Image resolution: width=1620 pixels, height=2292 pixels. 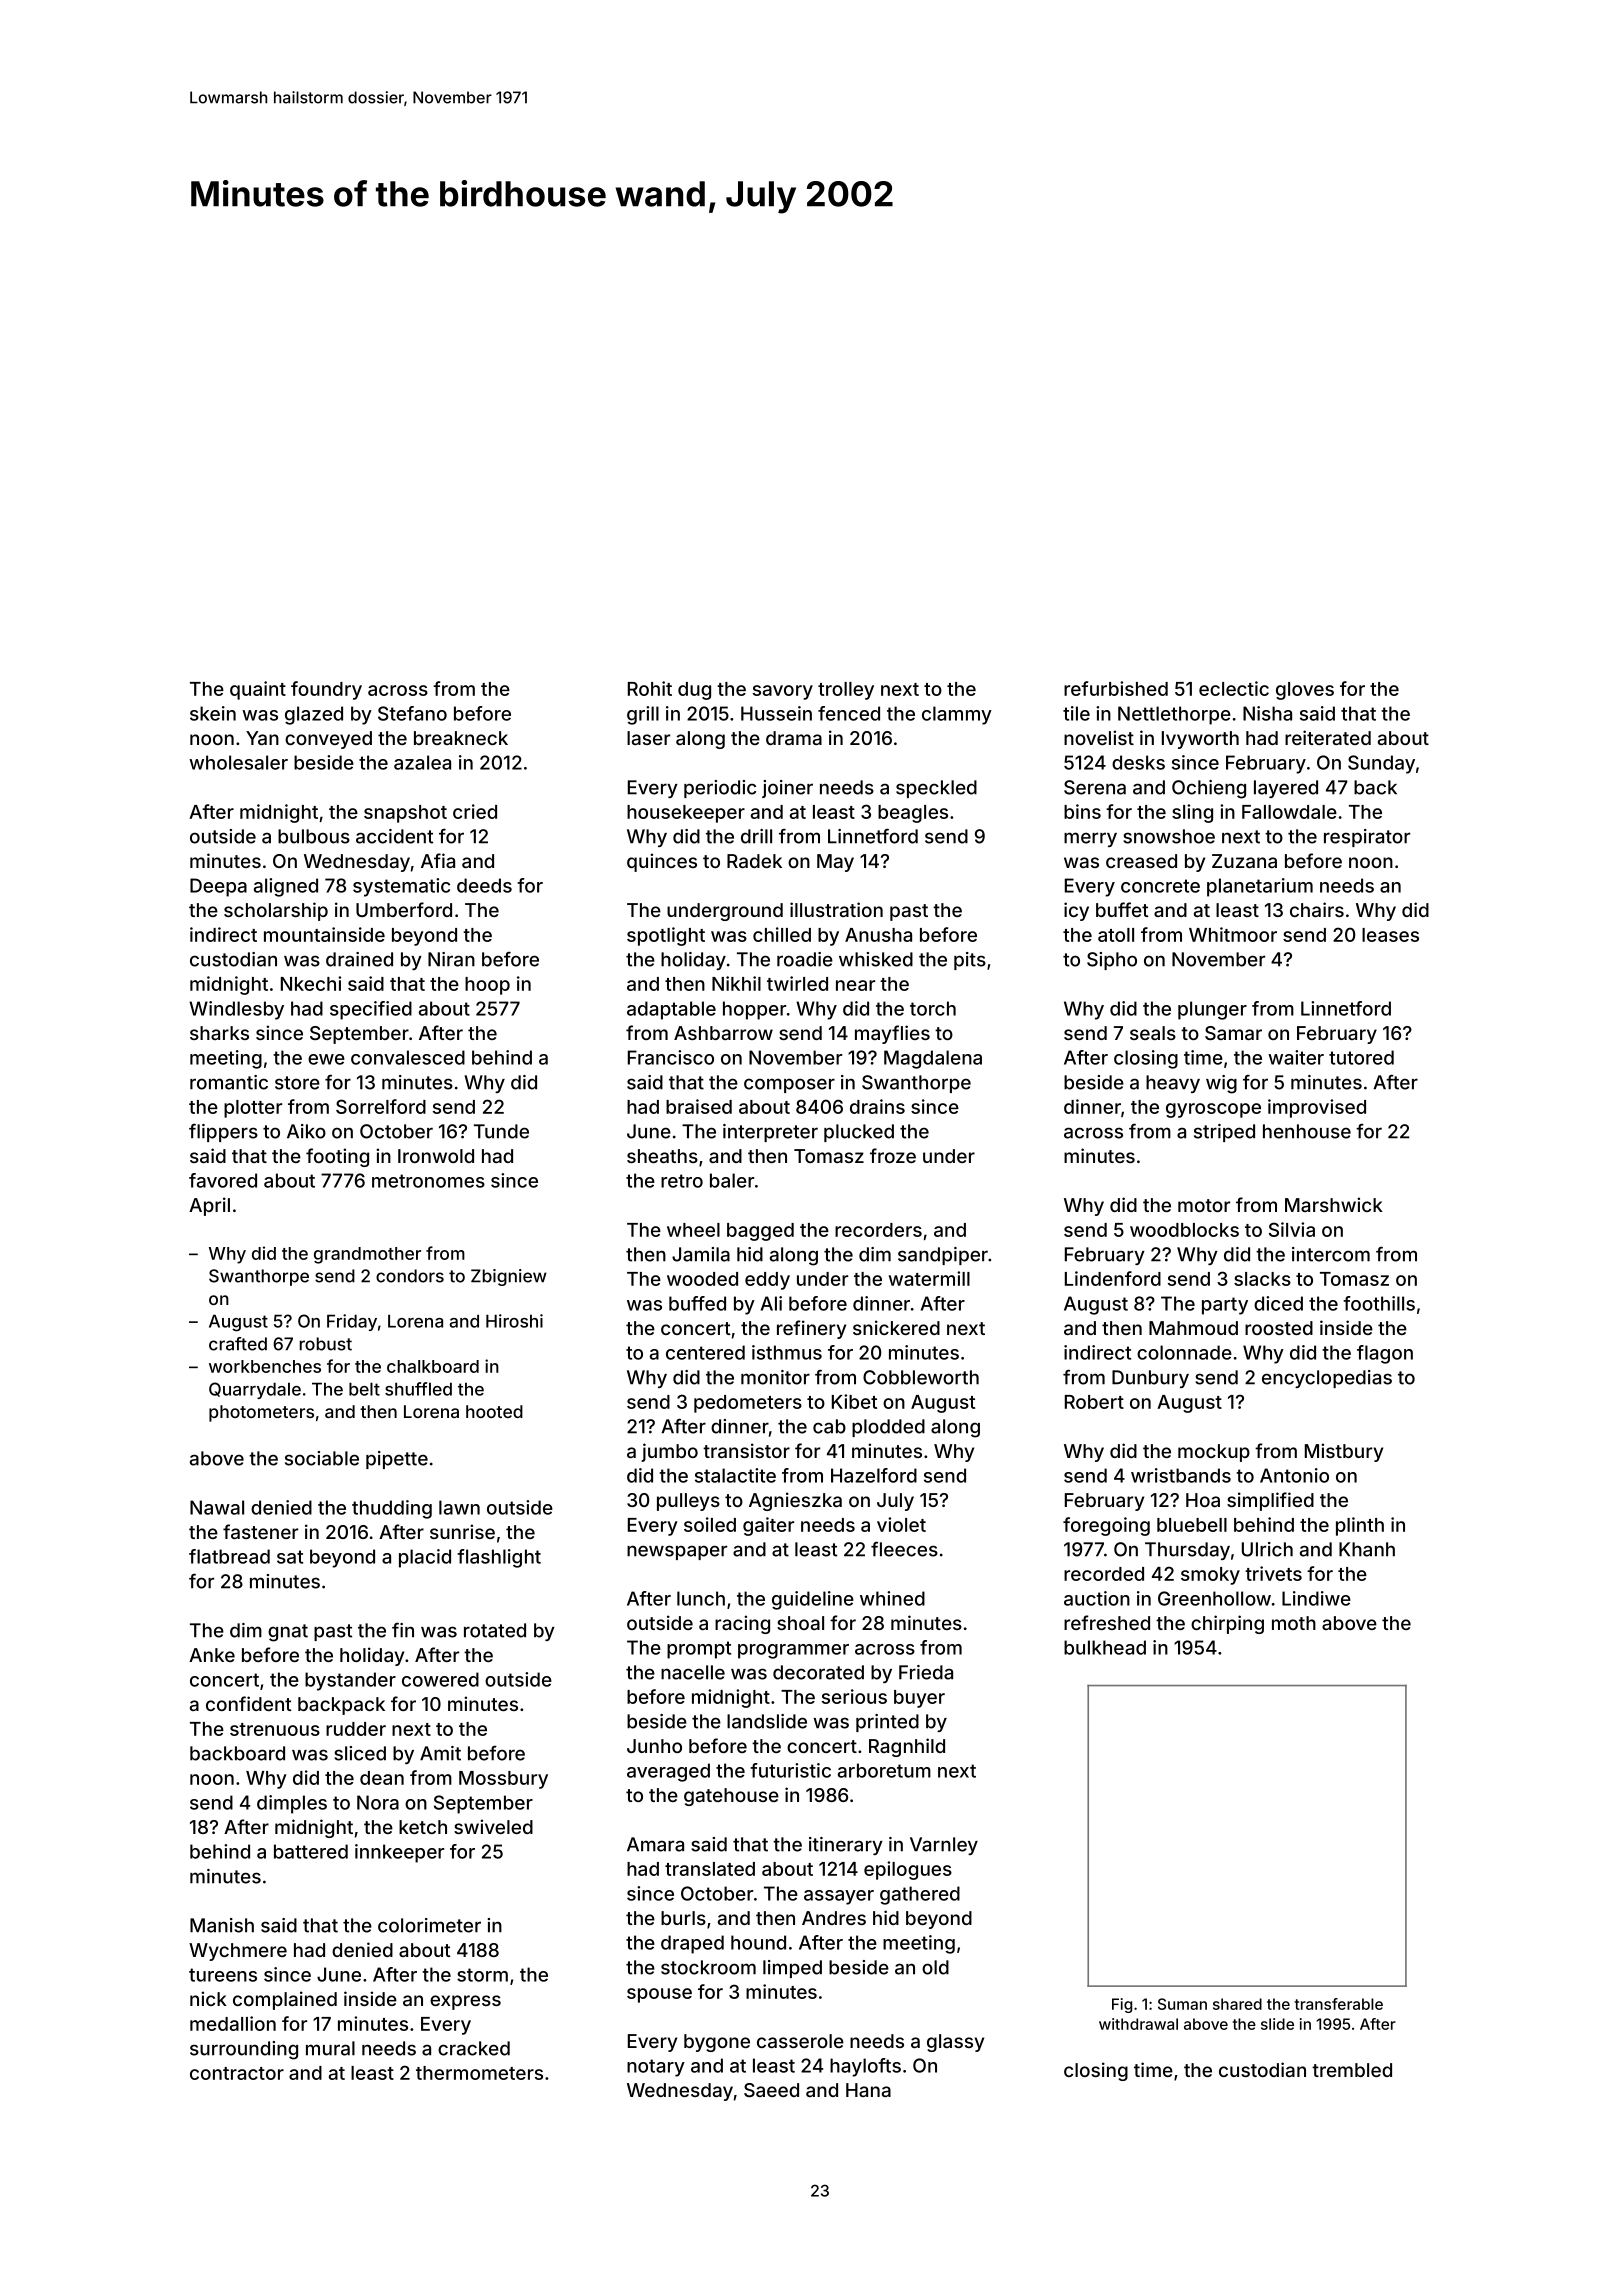 What do you see at coordinates (717, 2043) in the screenshot?
I see `bygone` at bounding box center [717, 2043].
